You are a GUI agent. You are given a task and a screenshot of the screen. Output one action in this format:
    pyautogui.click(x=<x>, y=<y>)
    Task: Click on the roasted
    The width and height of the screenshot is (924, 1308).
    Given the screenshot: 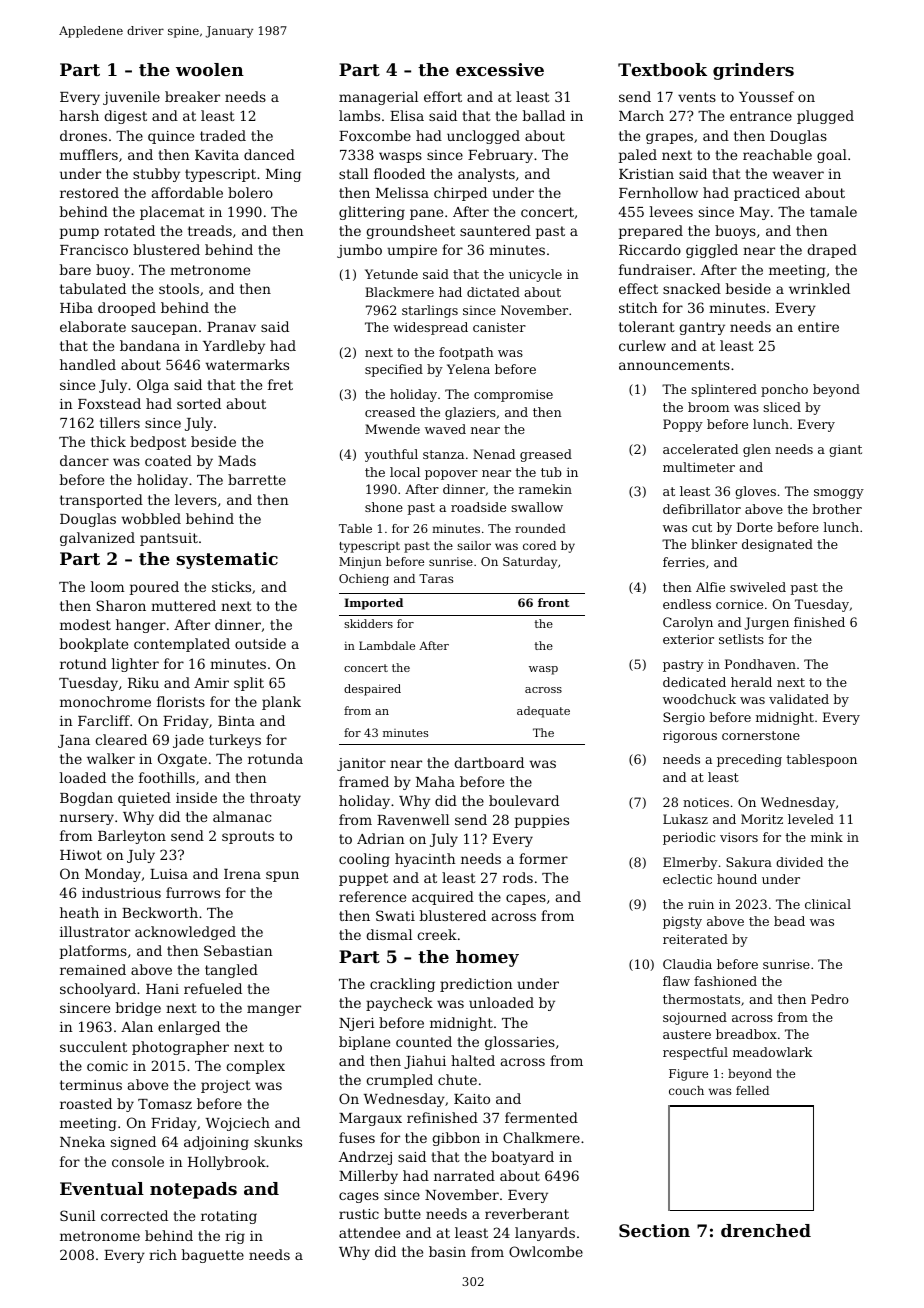 What is the action you would take?
    pyautogui.click(x=86, y=1103)
